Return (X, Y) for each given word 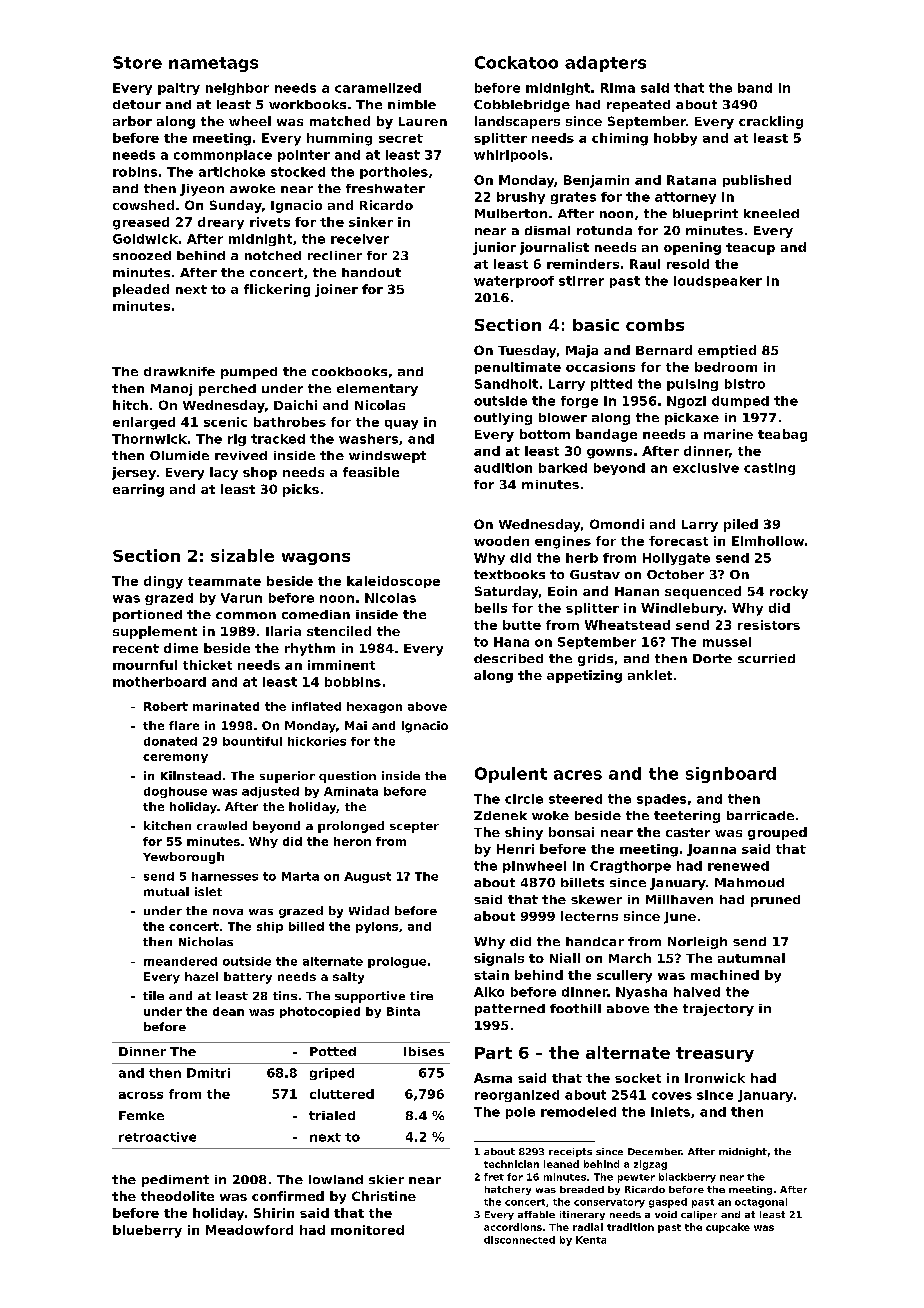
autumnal (751, 958)
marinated (226, 706)
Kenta (591, 1240)
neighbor (237, 89)
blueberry (147, 1231)
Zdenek (500, 815)
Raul (645, 264)
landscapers (517, 122)
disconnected (519, 1240)
